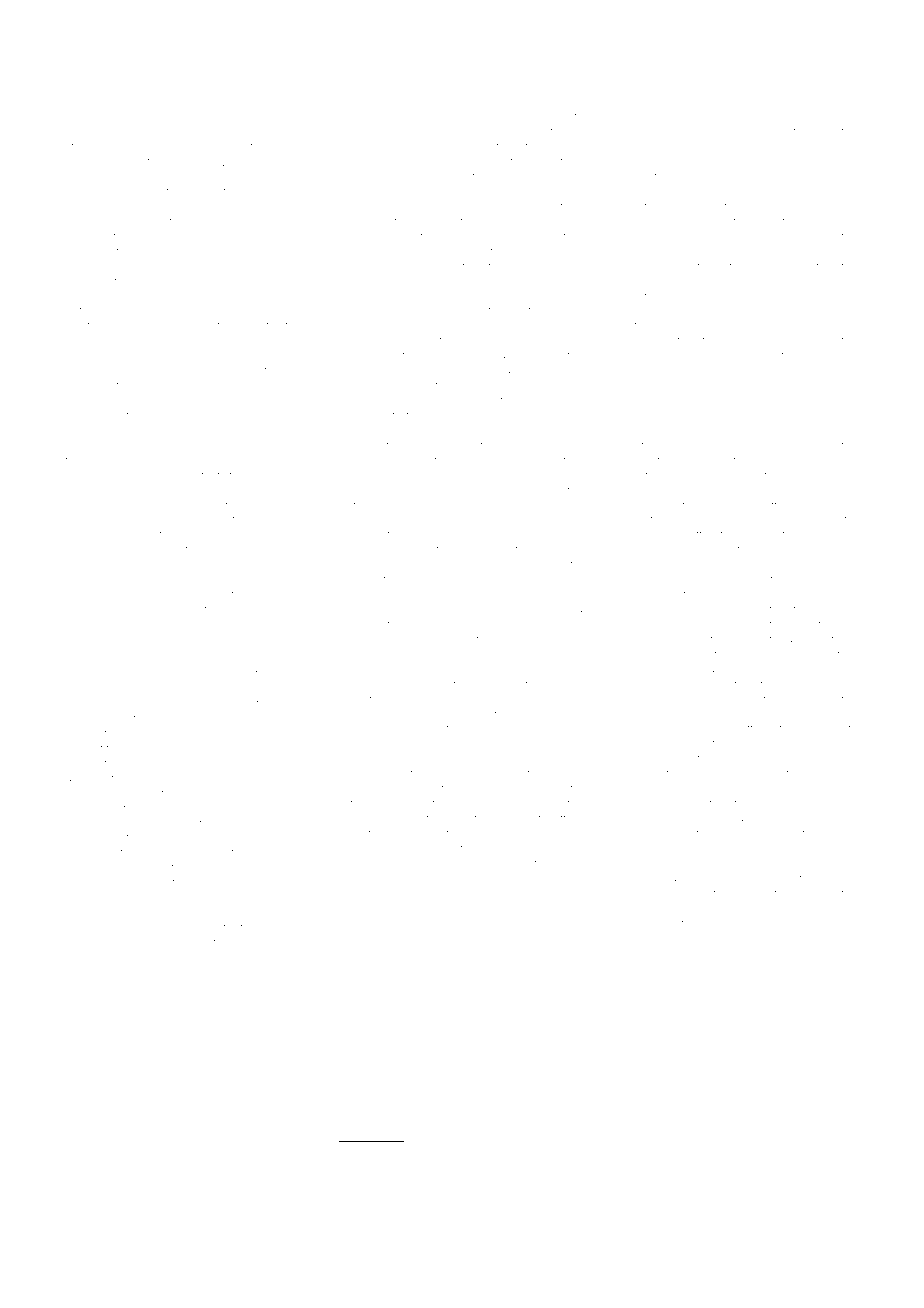 This document has height=1308, width=924. What do you see at coordinates (489, 849) in the document?
I see `suit` at bounding box center [489, 849].
